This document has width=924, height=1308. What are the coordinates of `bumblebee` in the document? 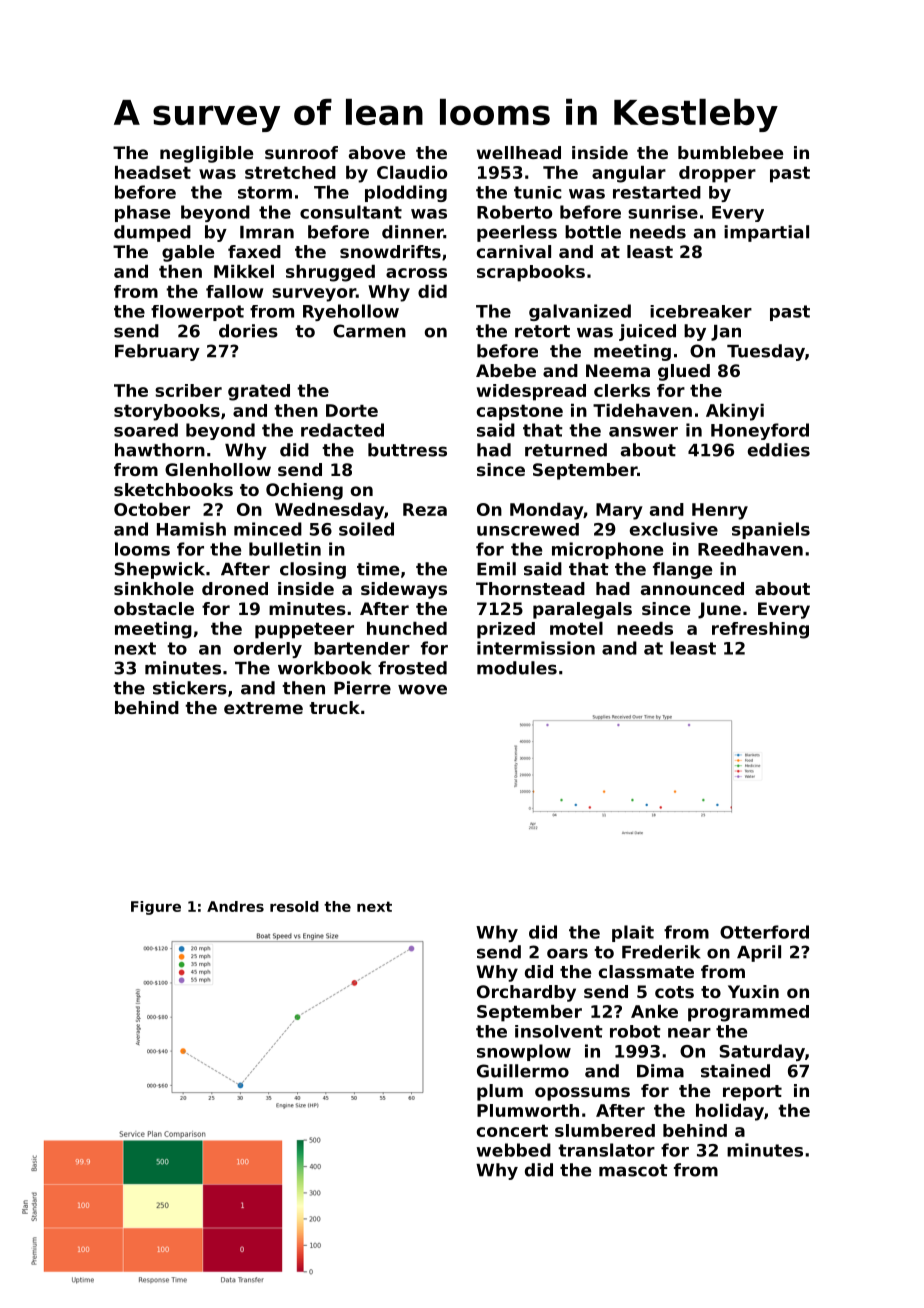 It's located at (730, 152).
